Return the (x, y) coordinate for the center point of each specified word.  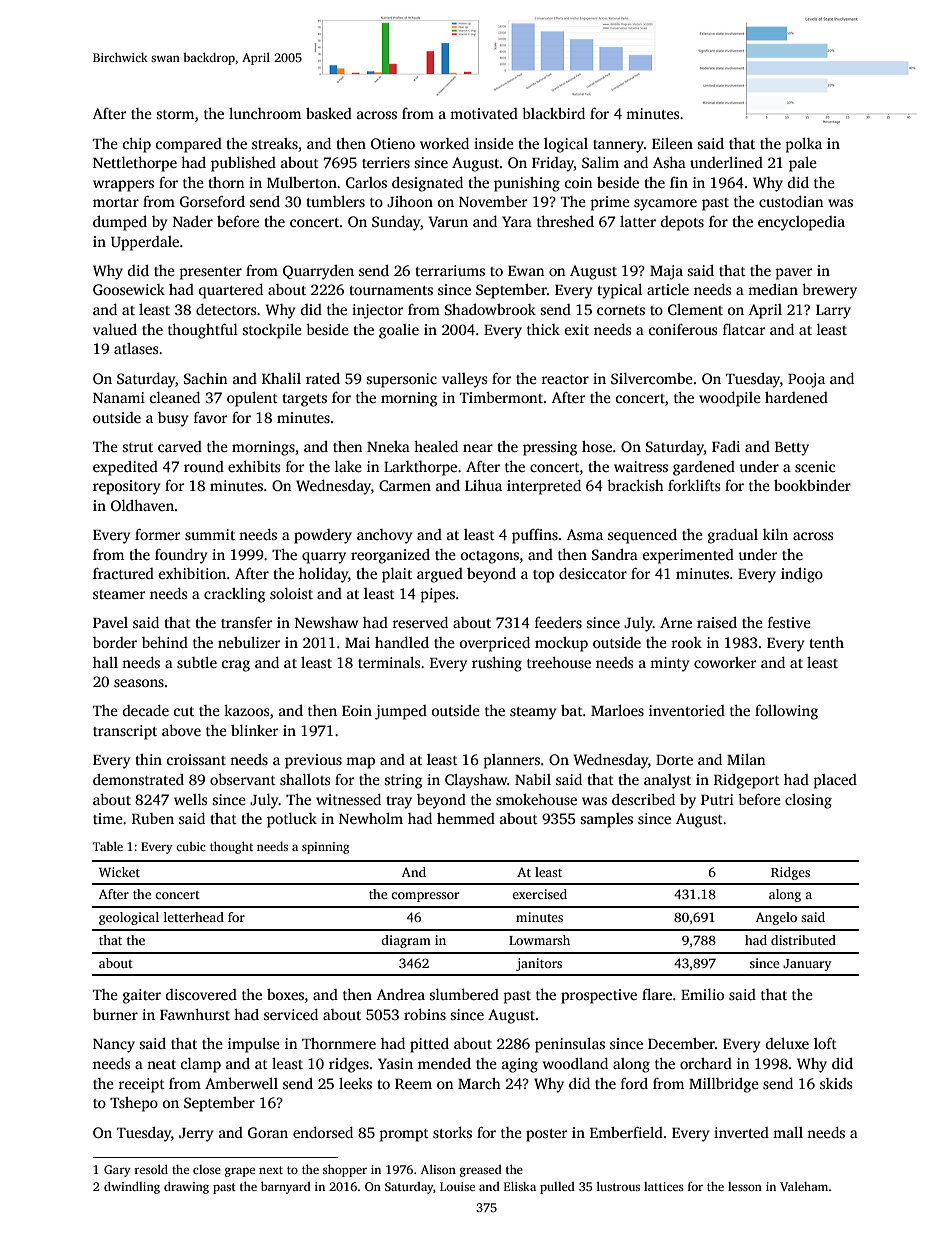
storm (175, 114)
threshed (565, 221)
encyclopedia (801, 223)
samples (606, 820)
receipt (141, 1085)
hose (597, 446)
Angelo (776, 918)
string (403, 781)
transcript (125, 732)
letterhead (194, 917)
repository (126, 487)
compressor (425, 897)
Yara (517, 221)
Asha (669, 162)
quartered (231, 291)
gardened (704, 468)
